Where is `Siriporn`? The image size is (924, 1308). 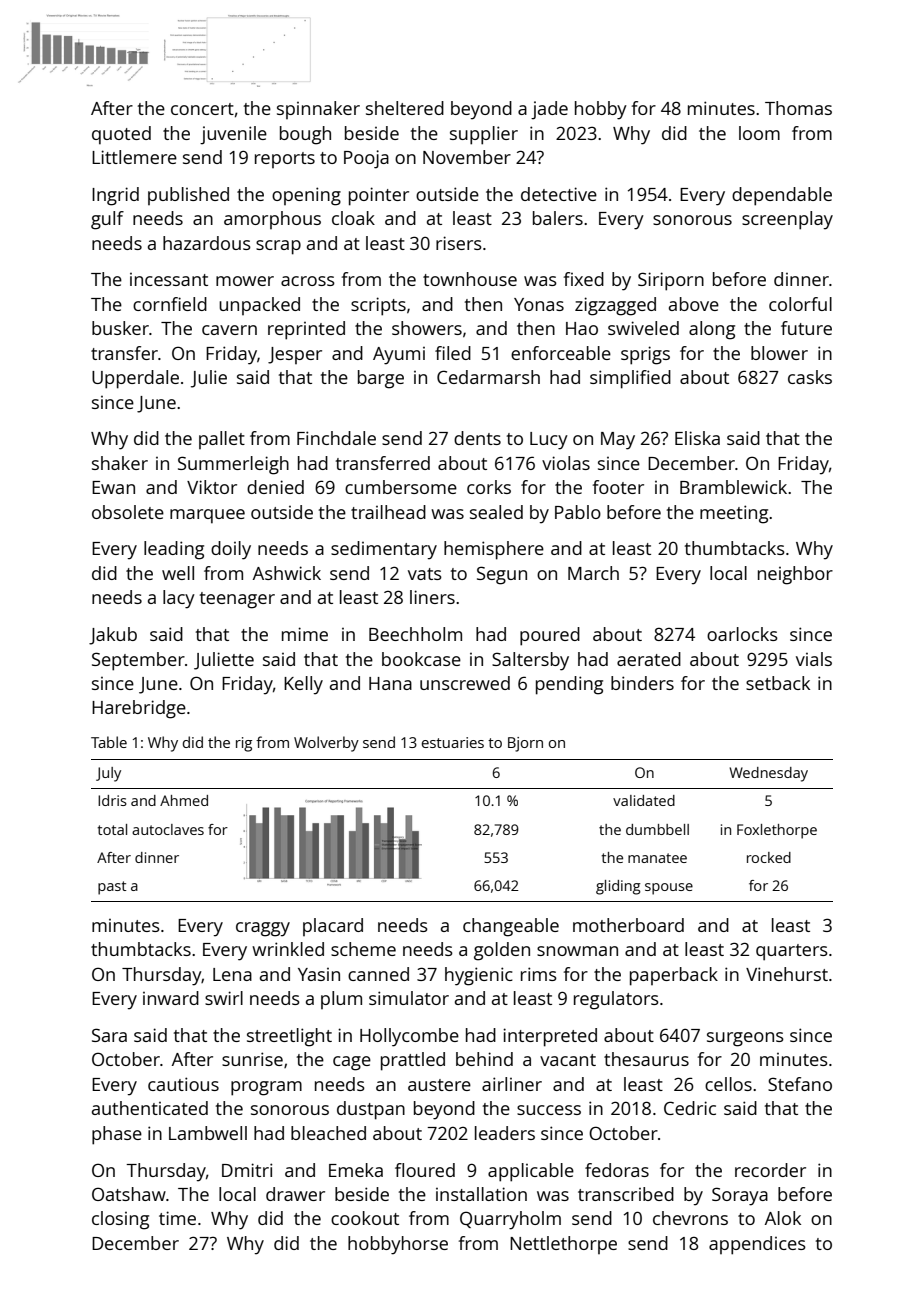 Siriporn is located at coordinates (671, 281).
